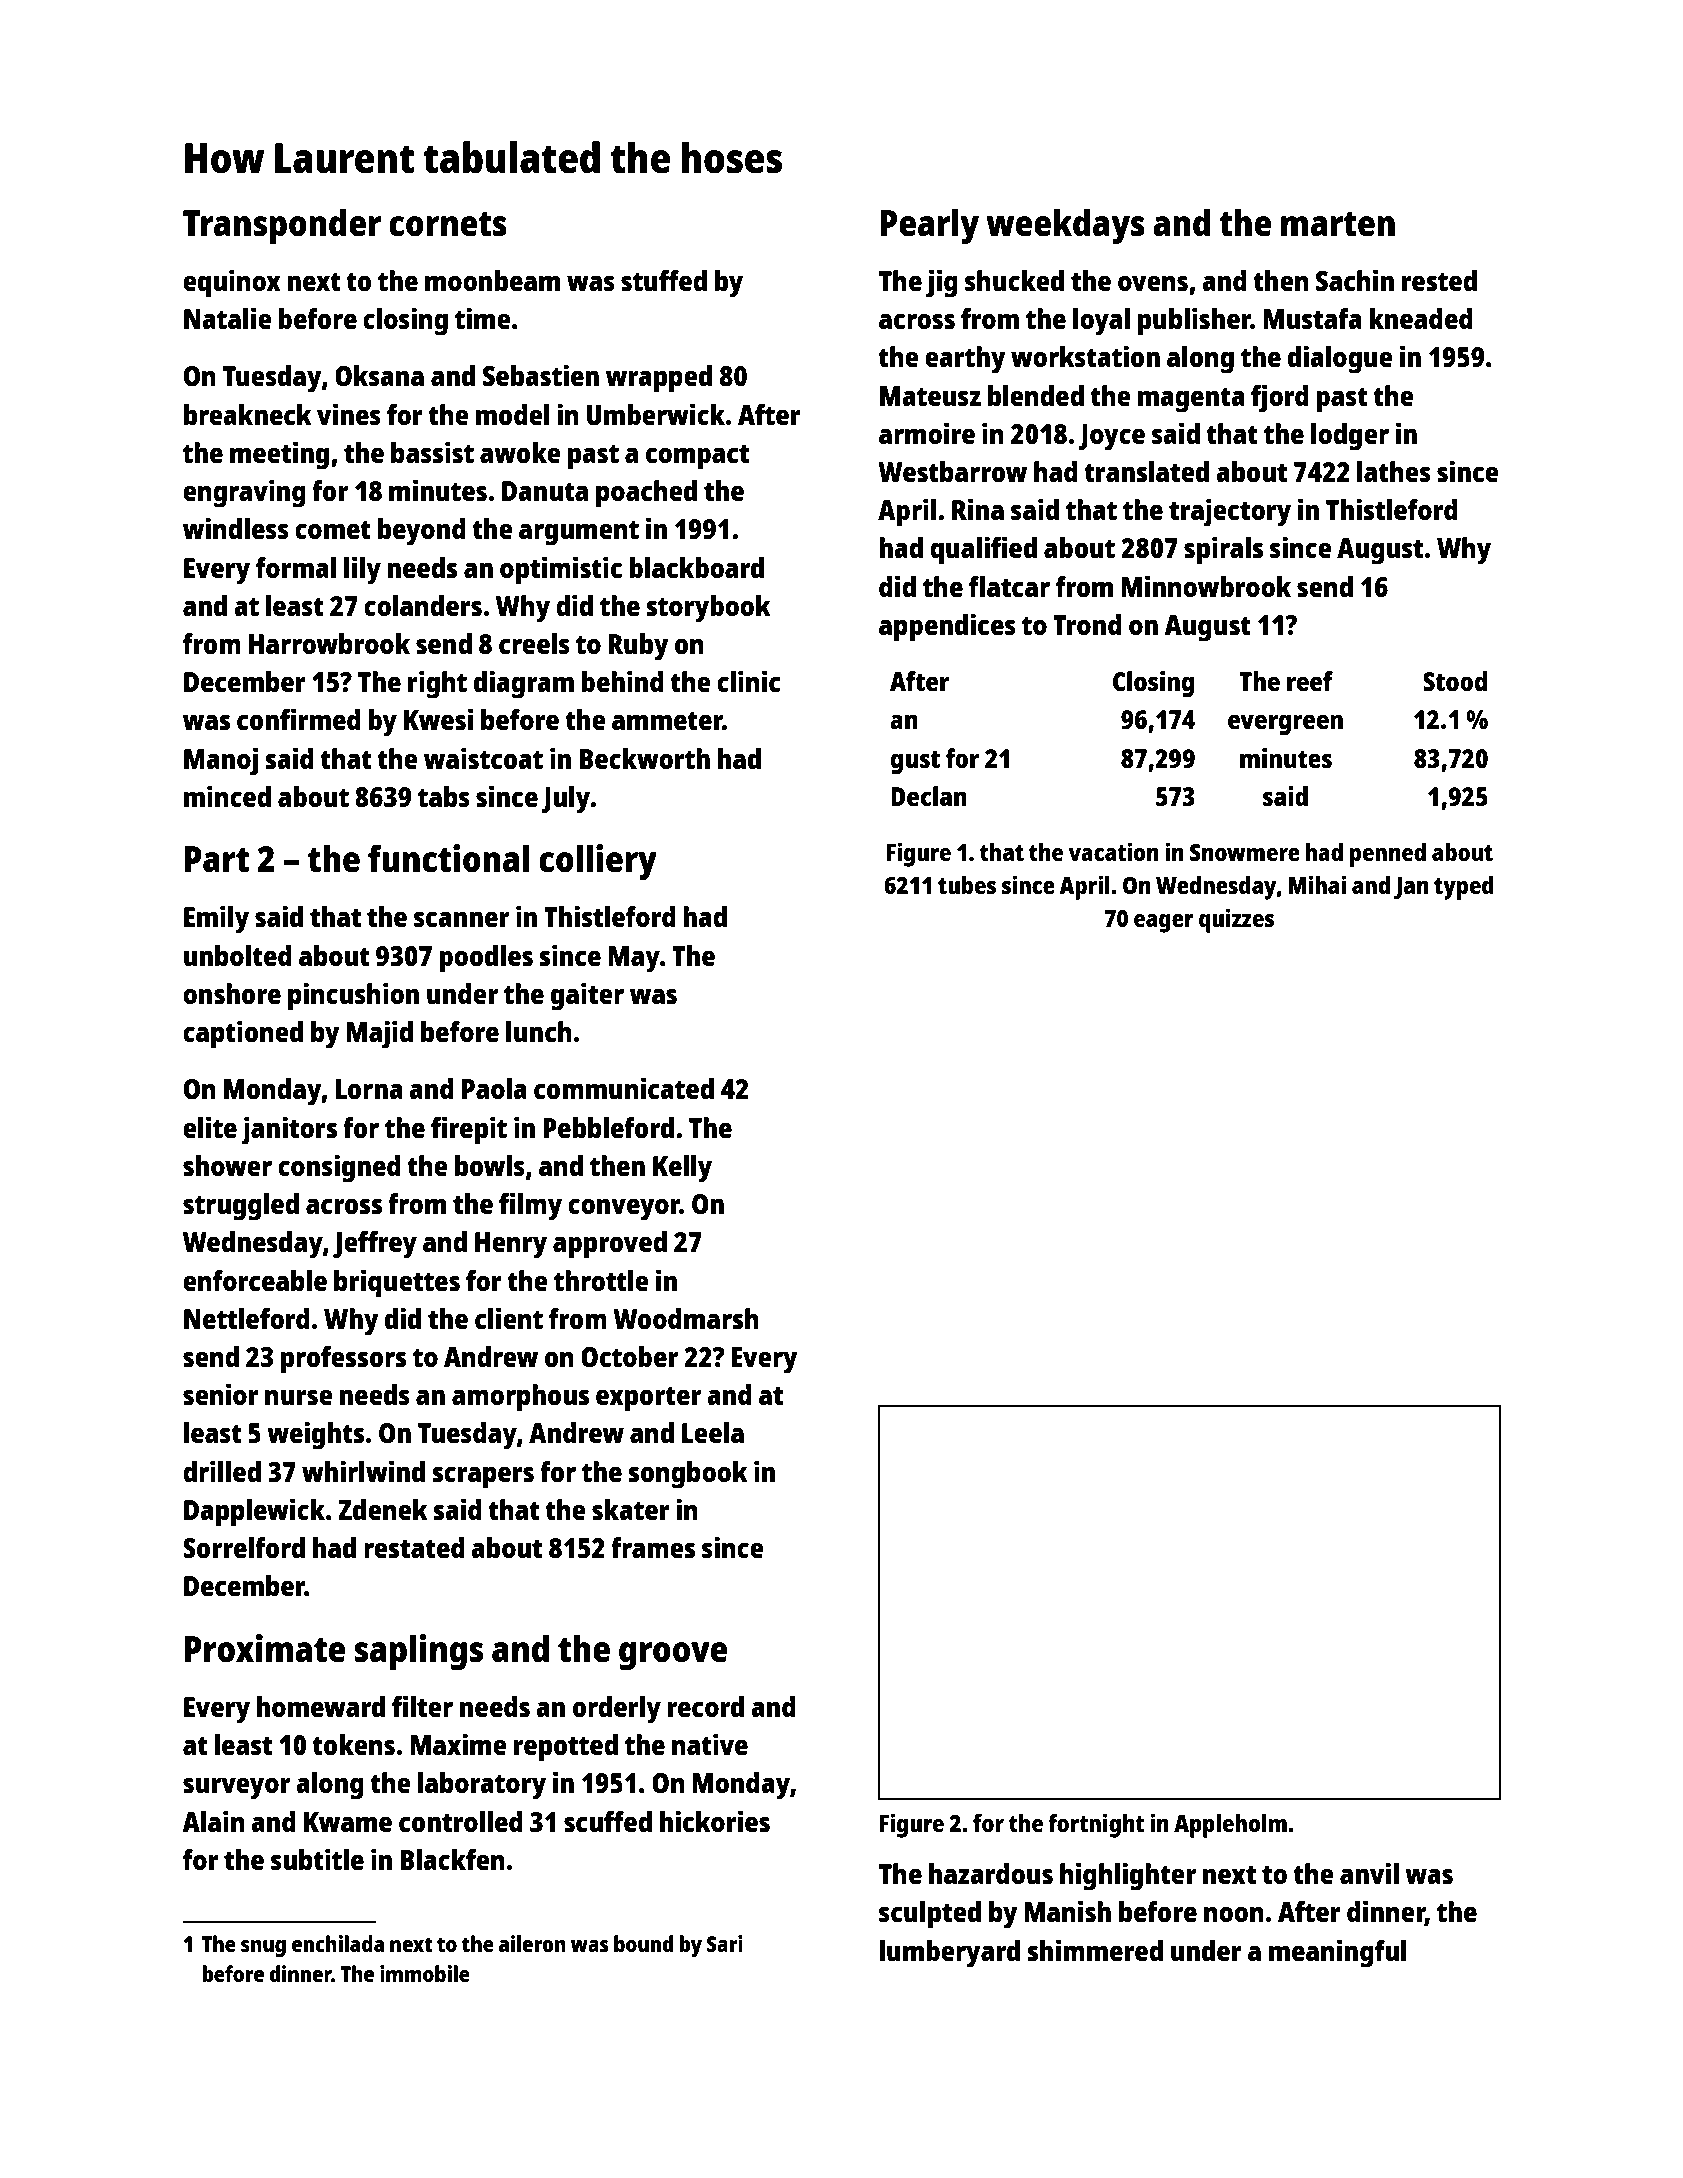  I want to click on cornets, so click(448, 224).
